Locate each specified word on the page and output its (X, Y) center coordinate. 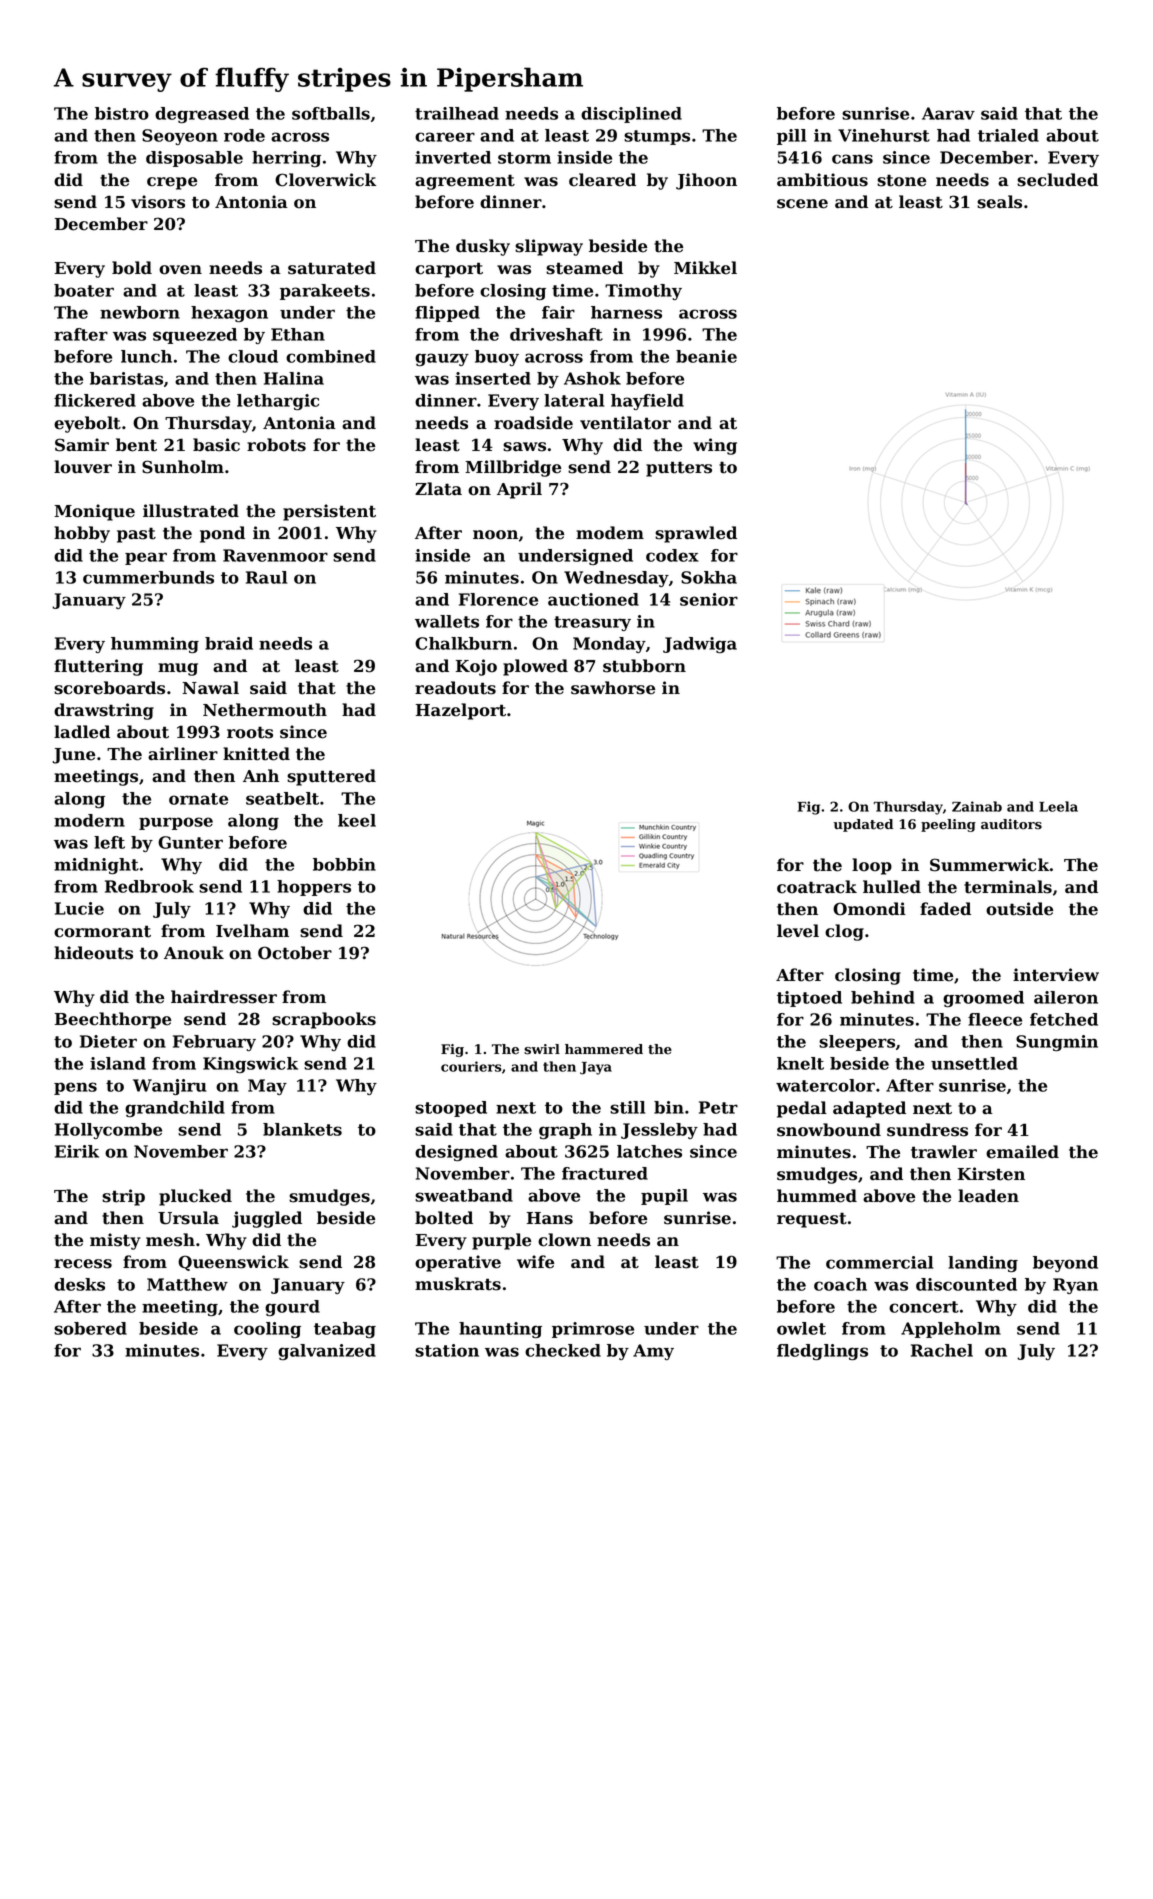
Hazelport (461, 711)
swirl (542, 1049)
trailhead (457, 113)
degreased (202, 115)
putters (679, 469)
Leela (1058, 806)
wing (715, 446)
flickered (95, 400)
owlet (801, 1328)
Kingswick (250, 1065)
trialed (1008, 135)
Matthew (187, 1284)
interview (1056, 975)
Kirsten (991, 1174)
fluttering (98, 667)
